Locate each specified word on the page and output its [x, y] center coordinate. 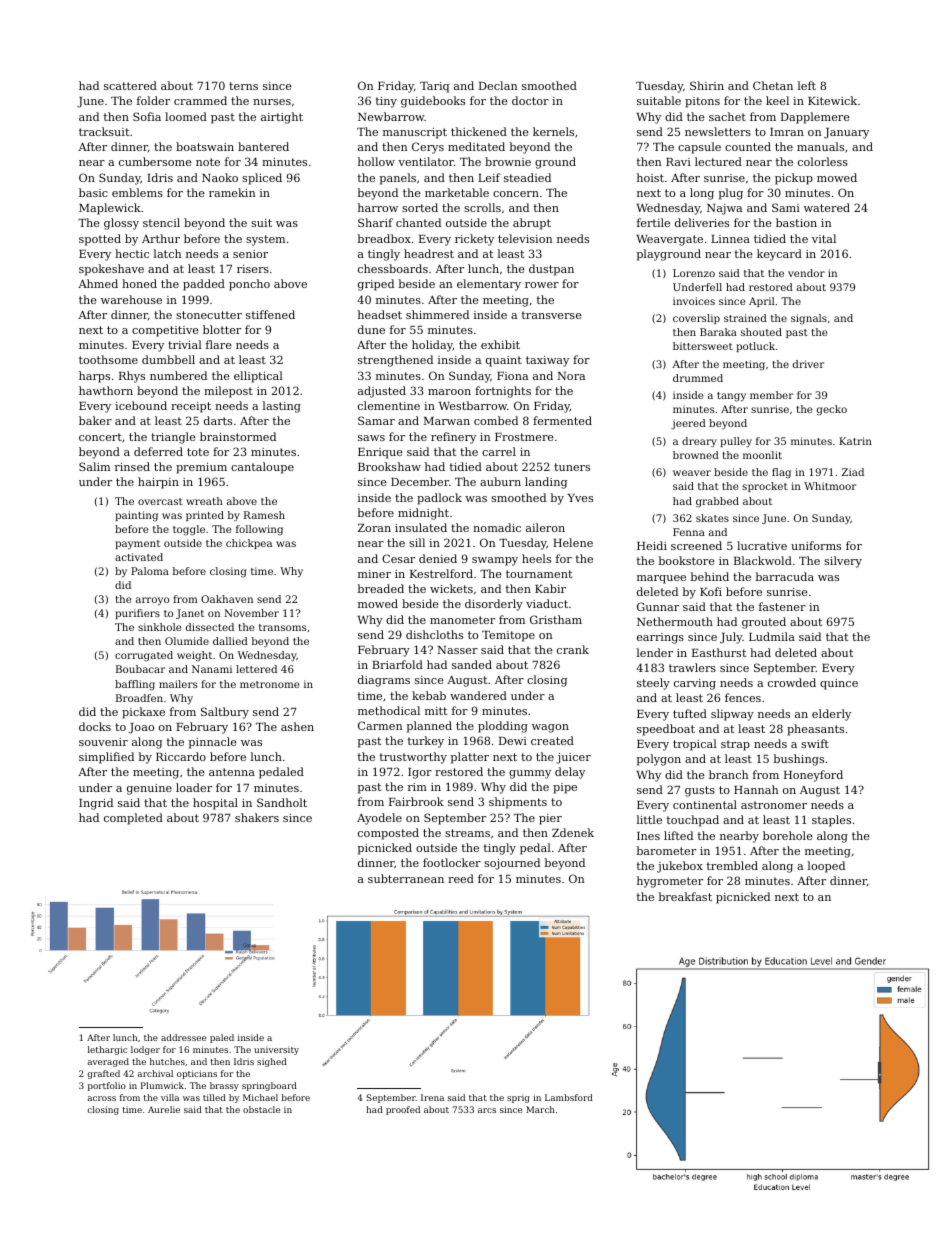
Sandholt [282, 802]
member [771, 395]
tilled [214, 1097]
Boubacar [140, 669]
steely [653, 684]
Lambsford [569, 1097]
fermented [562, 420]
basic [93, 192]
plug [731, 194]
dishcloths [434, 634]
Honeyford [813, 776]
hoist [650, 177]
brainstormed [238, 436]
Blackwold [763, 560]
